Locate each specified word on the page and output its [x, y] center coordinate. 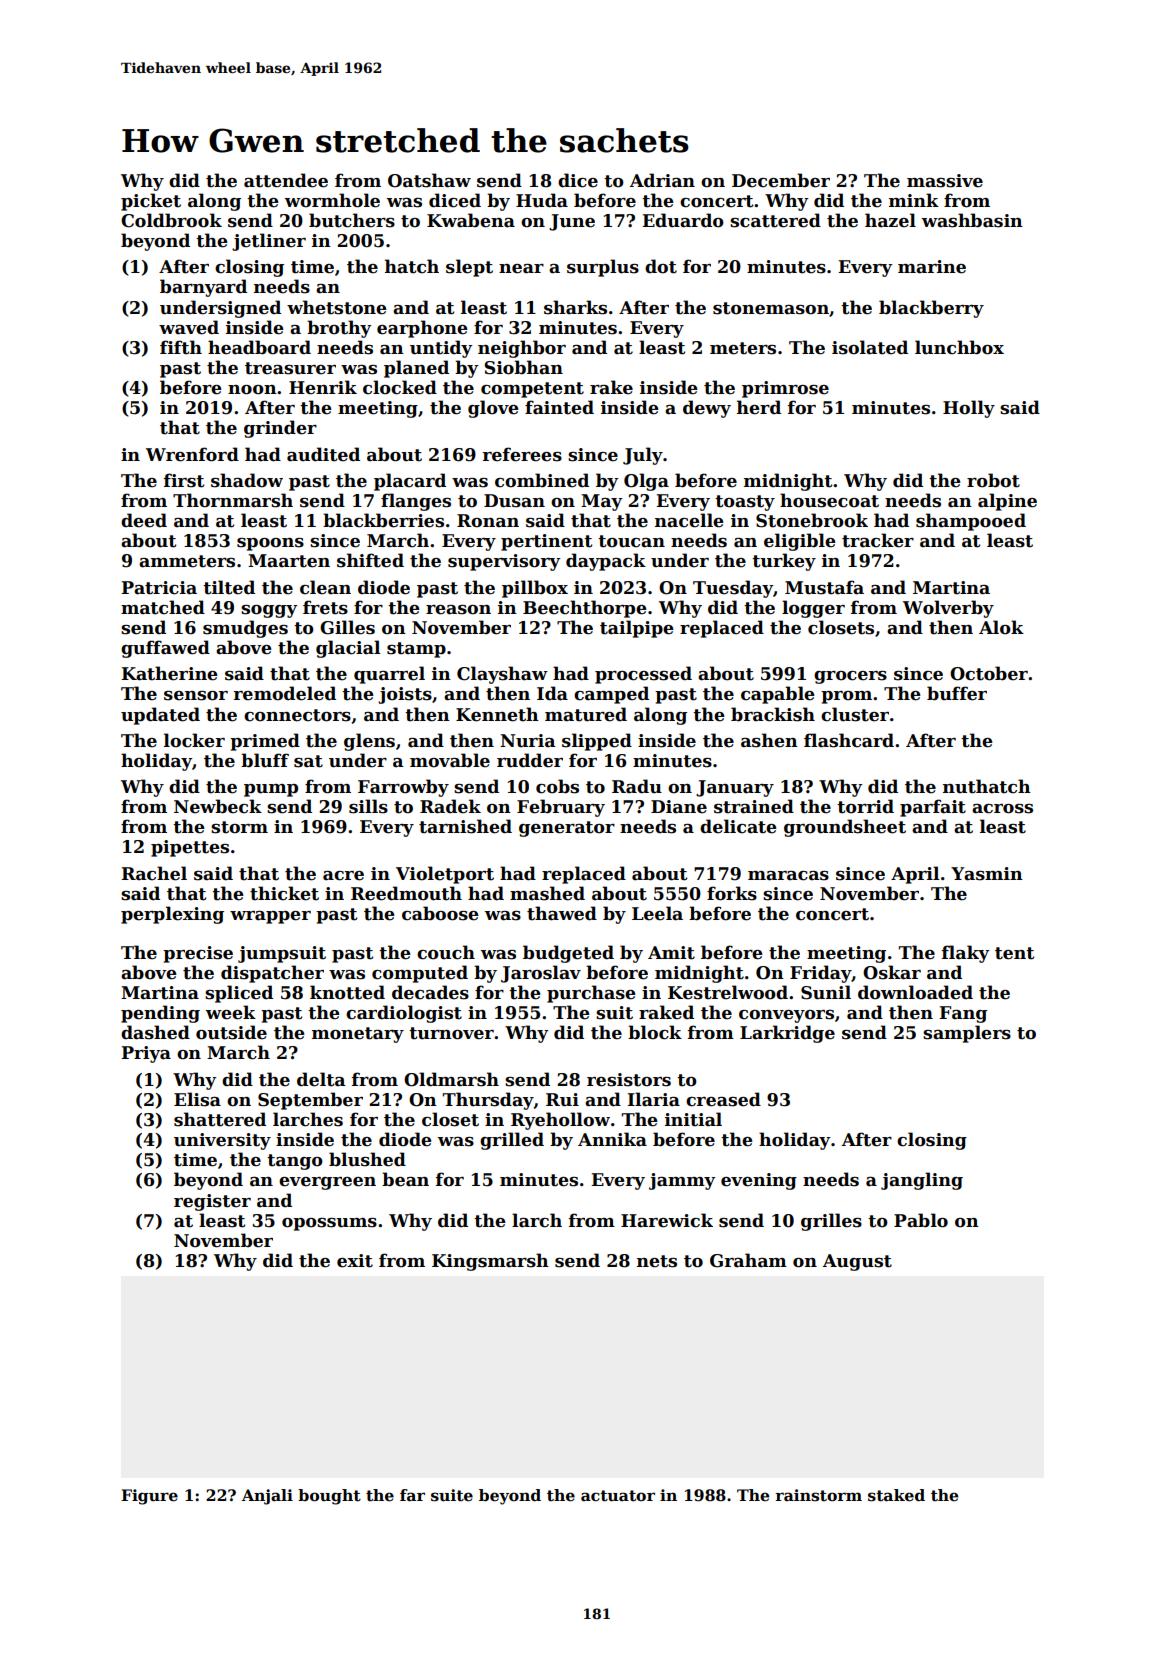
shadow [247, 480]
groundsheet [845, 828]
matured [586, 714]
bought [329, 1497]
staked [896, 1495]
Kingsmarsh [490, 1262]
